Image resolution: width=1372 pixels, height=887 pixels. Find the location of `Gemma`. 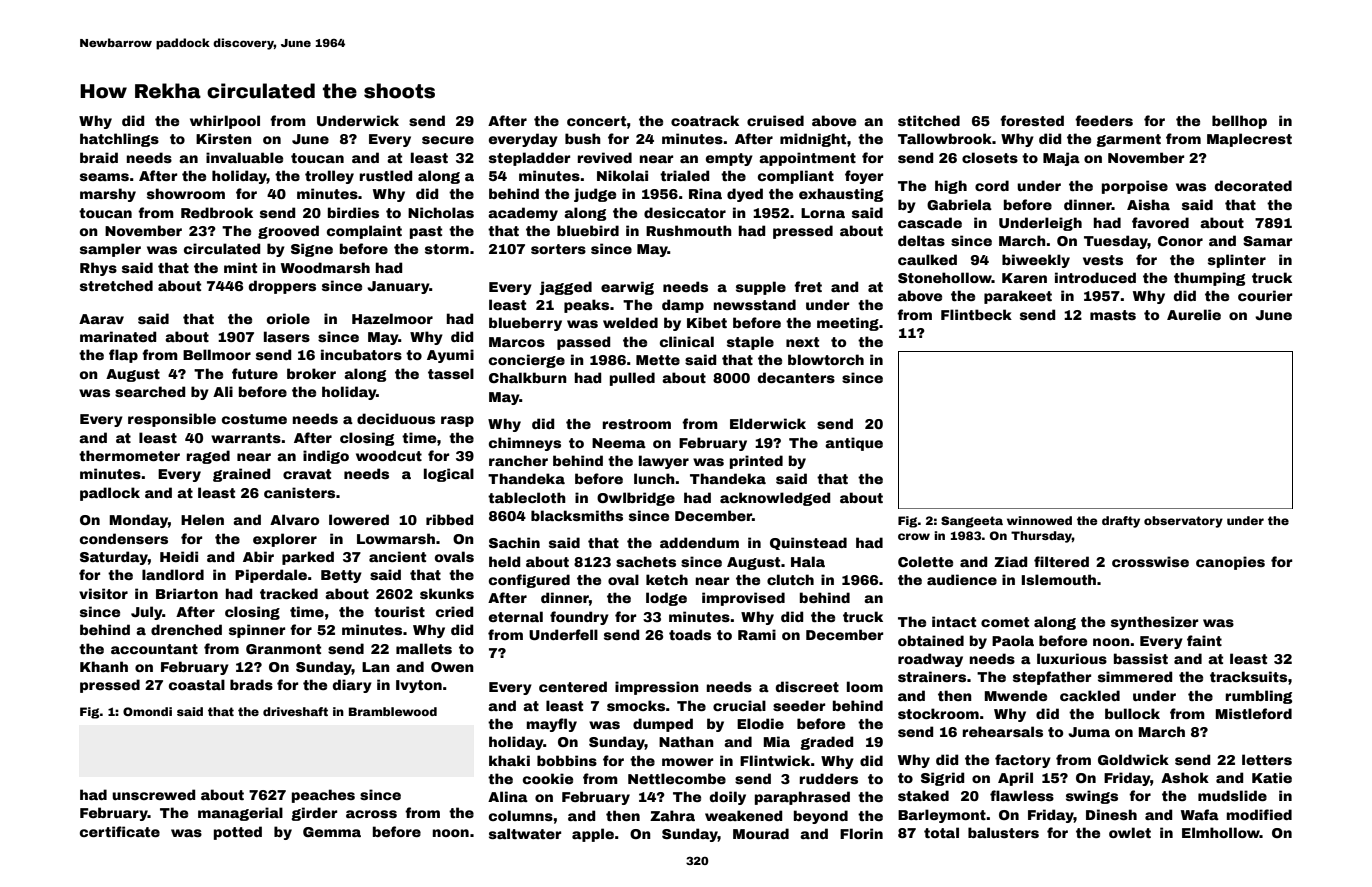

Gemma is located at coordinates (332, 832).
